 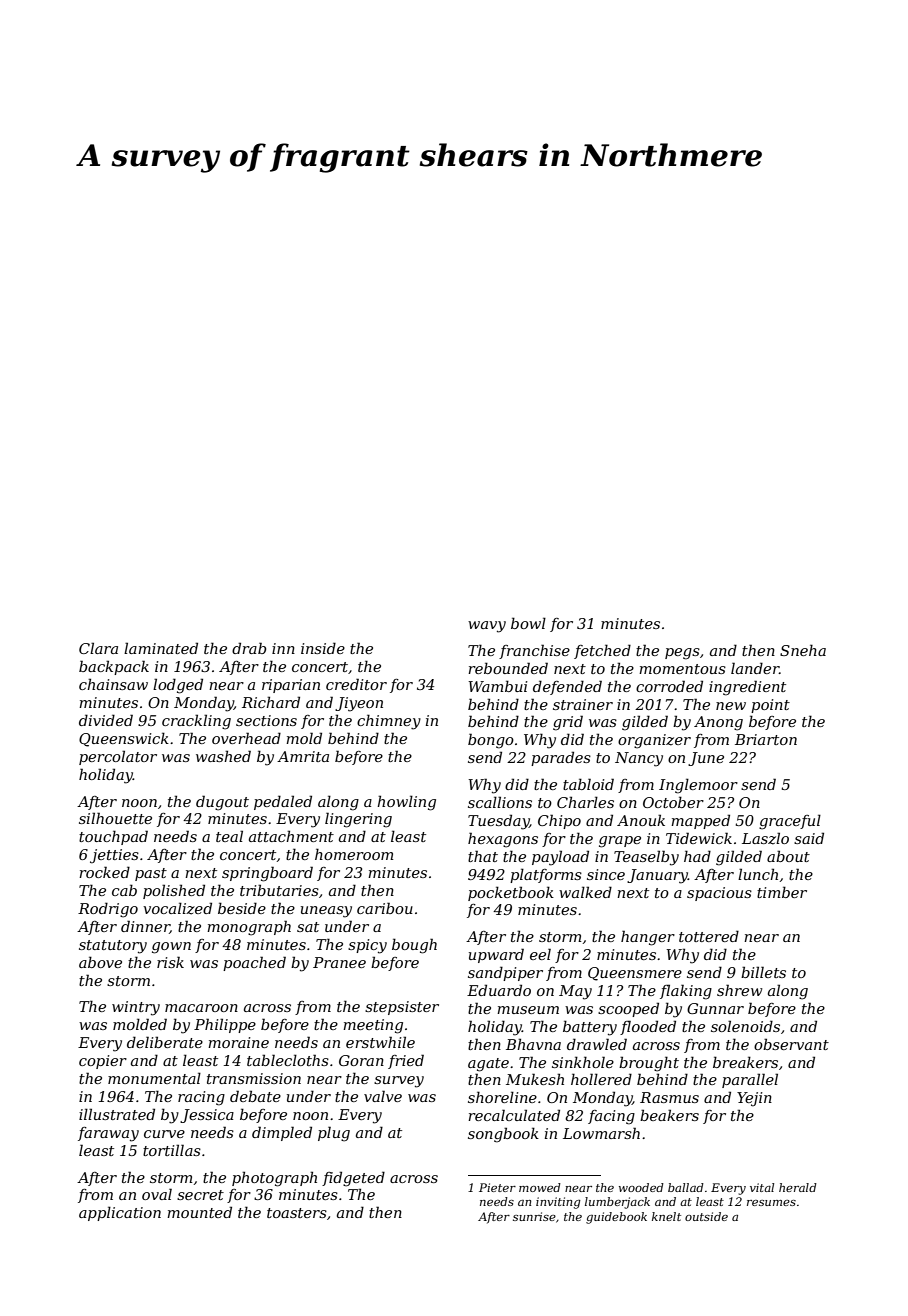 I want to click on above, so click(x=100, y=962).
